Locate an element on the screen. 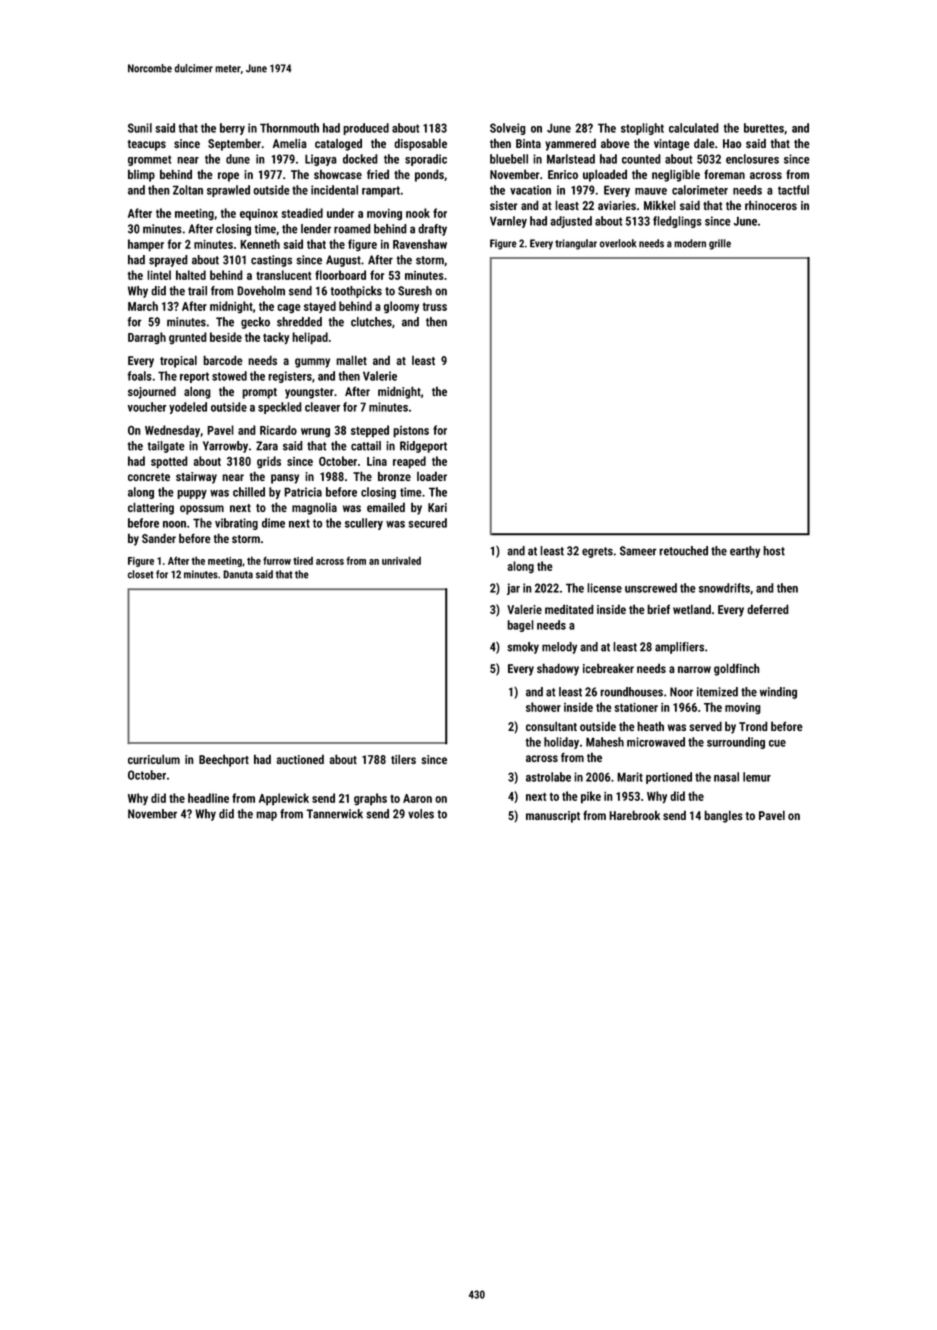 Image resolution: width=937 pixels, height=1330 pixels. adjusted is located at coordinates (571, 222).
